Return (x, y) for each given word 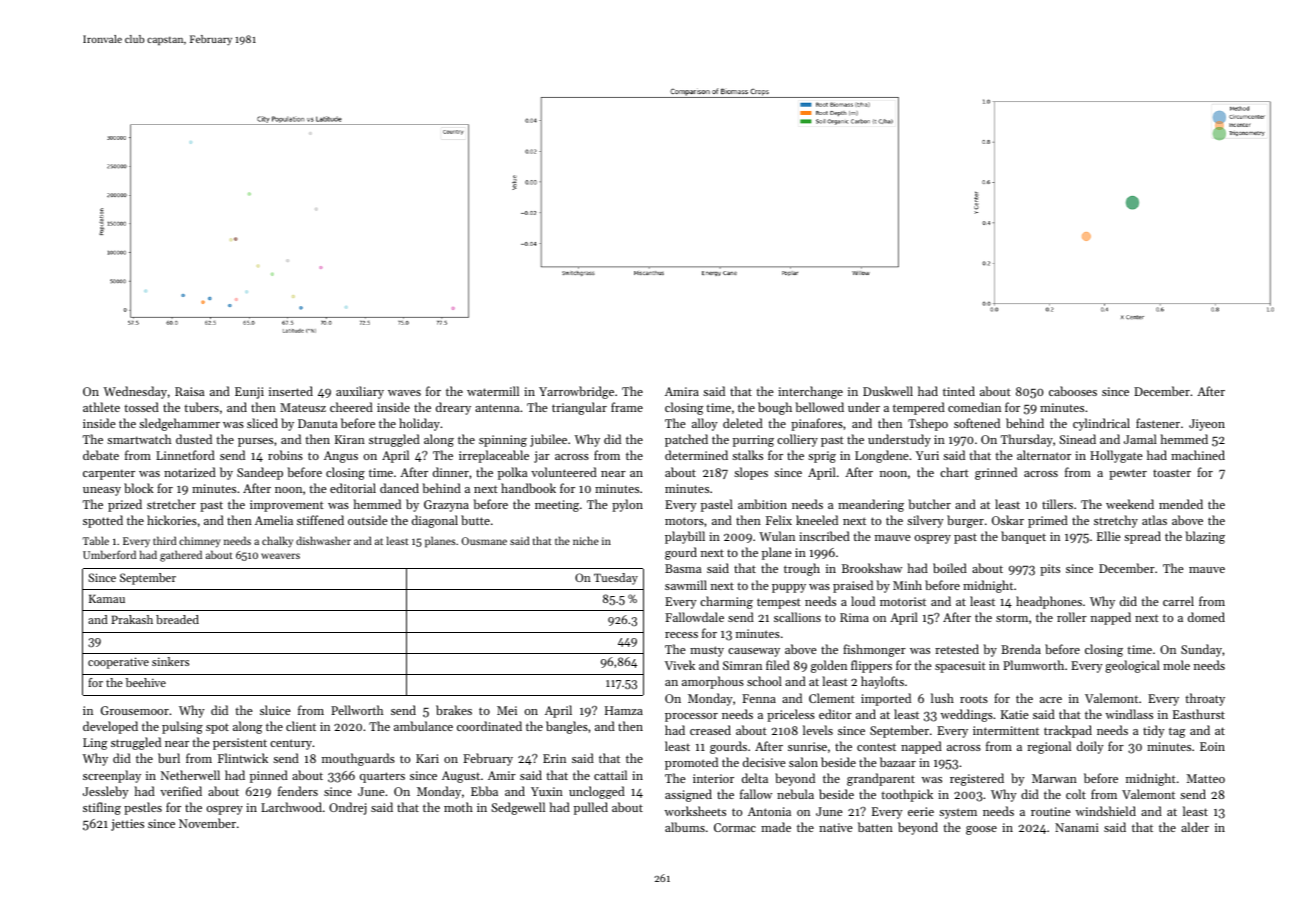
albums (685, 827)
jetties (127, 825)
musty (707, 651)
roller (1072, 617)
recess (681, 635)
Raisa (189, 391)
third (164, 540)
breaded (177, 619)
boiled (950, 568)
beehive (146, 682)
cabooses (1073, 391)
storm (1012, 618)
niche (586, 540)
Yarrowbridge (576, 392)
